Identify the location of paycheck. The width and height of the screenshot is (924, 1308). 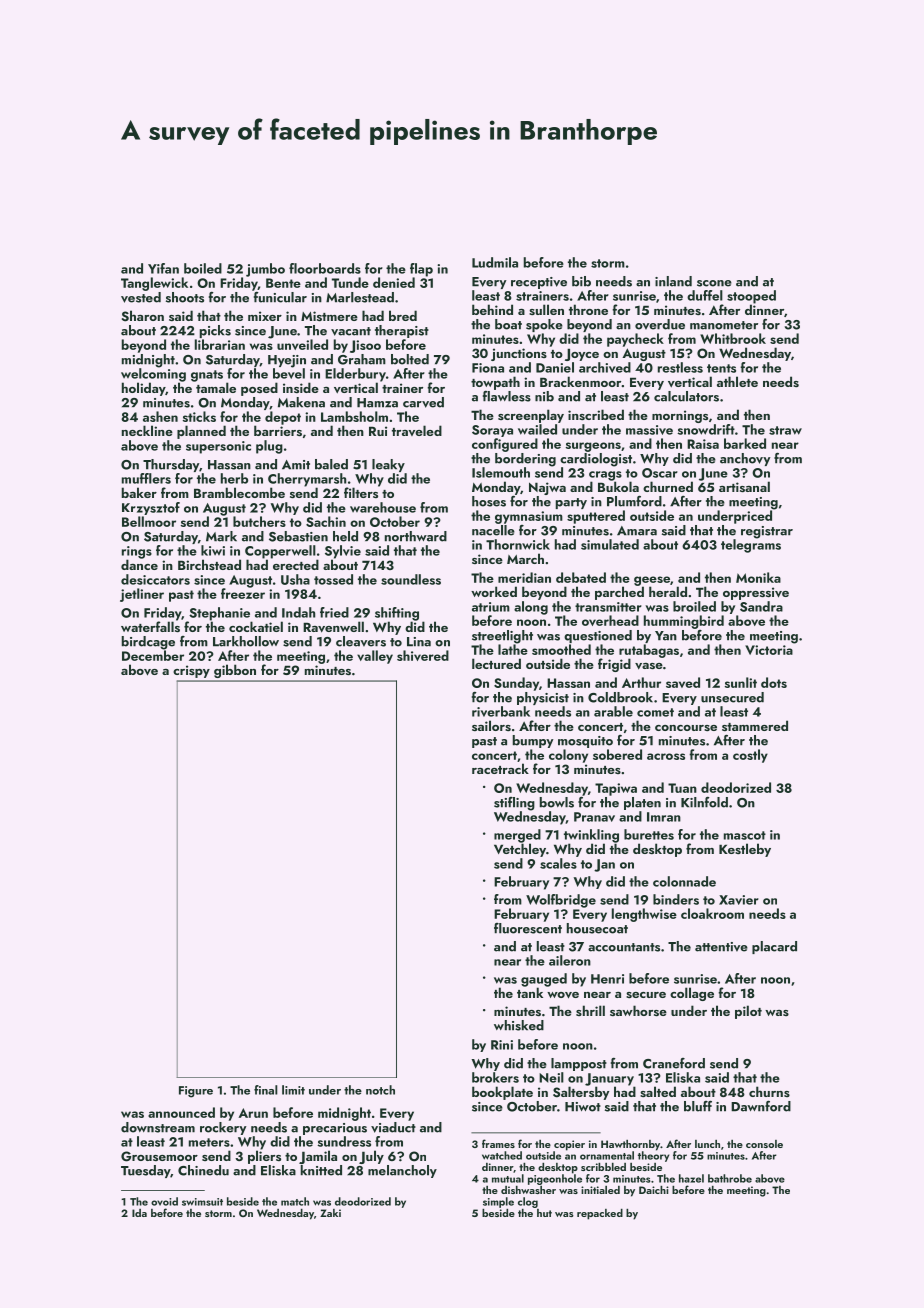
(635, 340).
